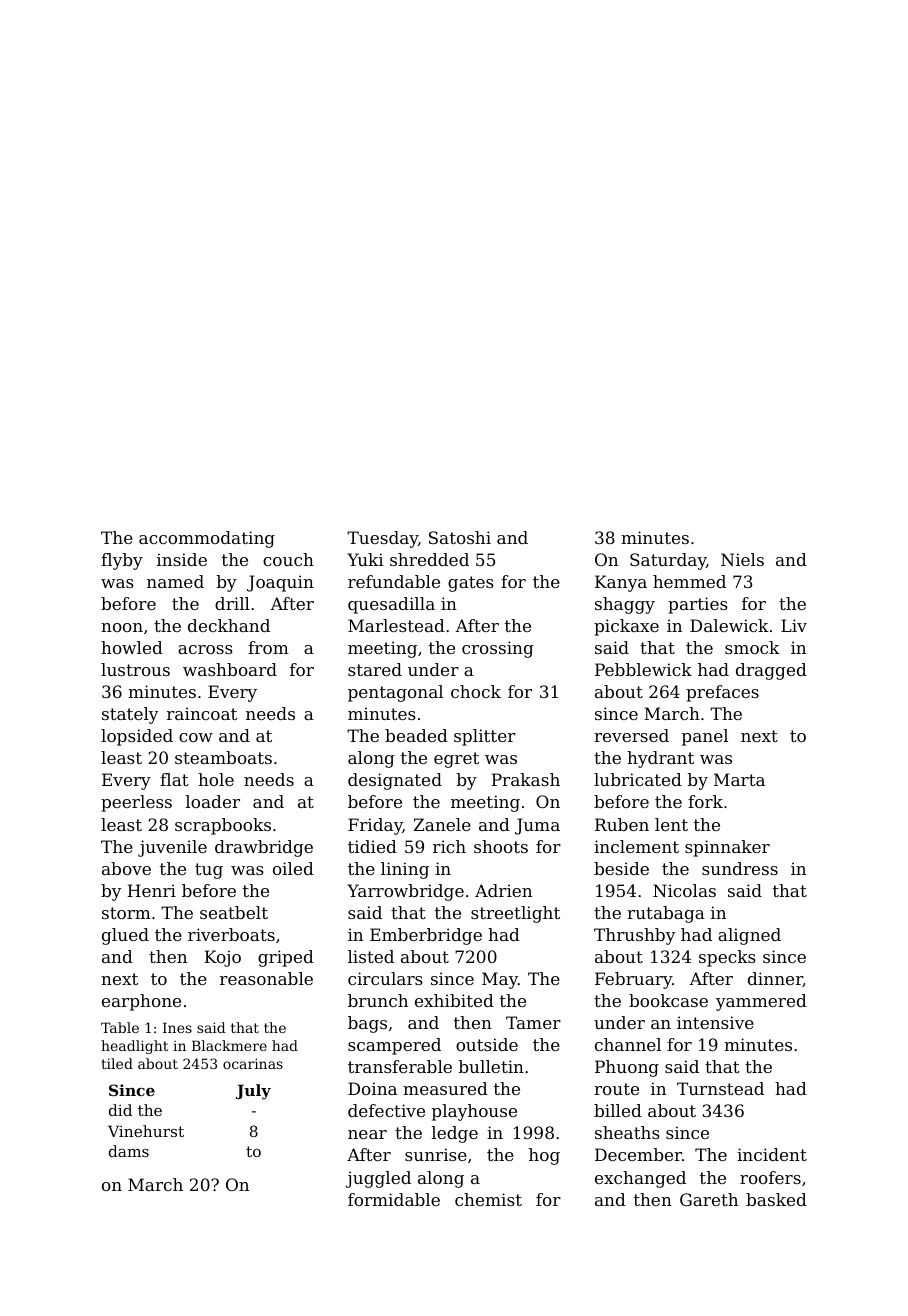  Describe the element at coordinates (117, 1063) in the screenshot. I see `tiled` at that location.
